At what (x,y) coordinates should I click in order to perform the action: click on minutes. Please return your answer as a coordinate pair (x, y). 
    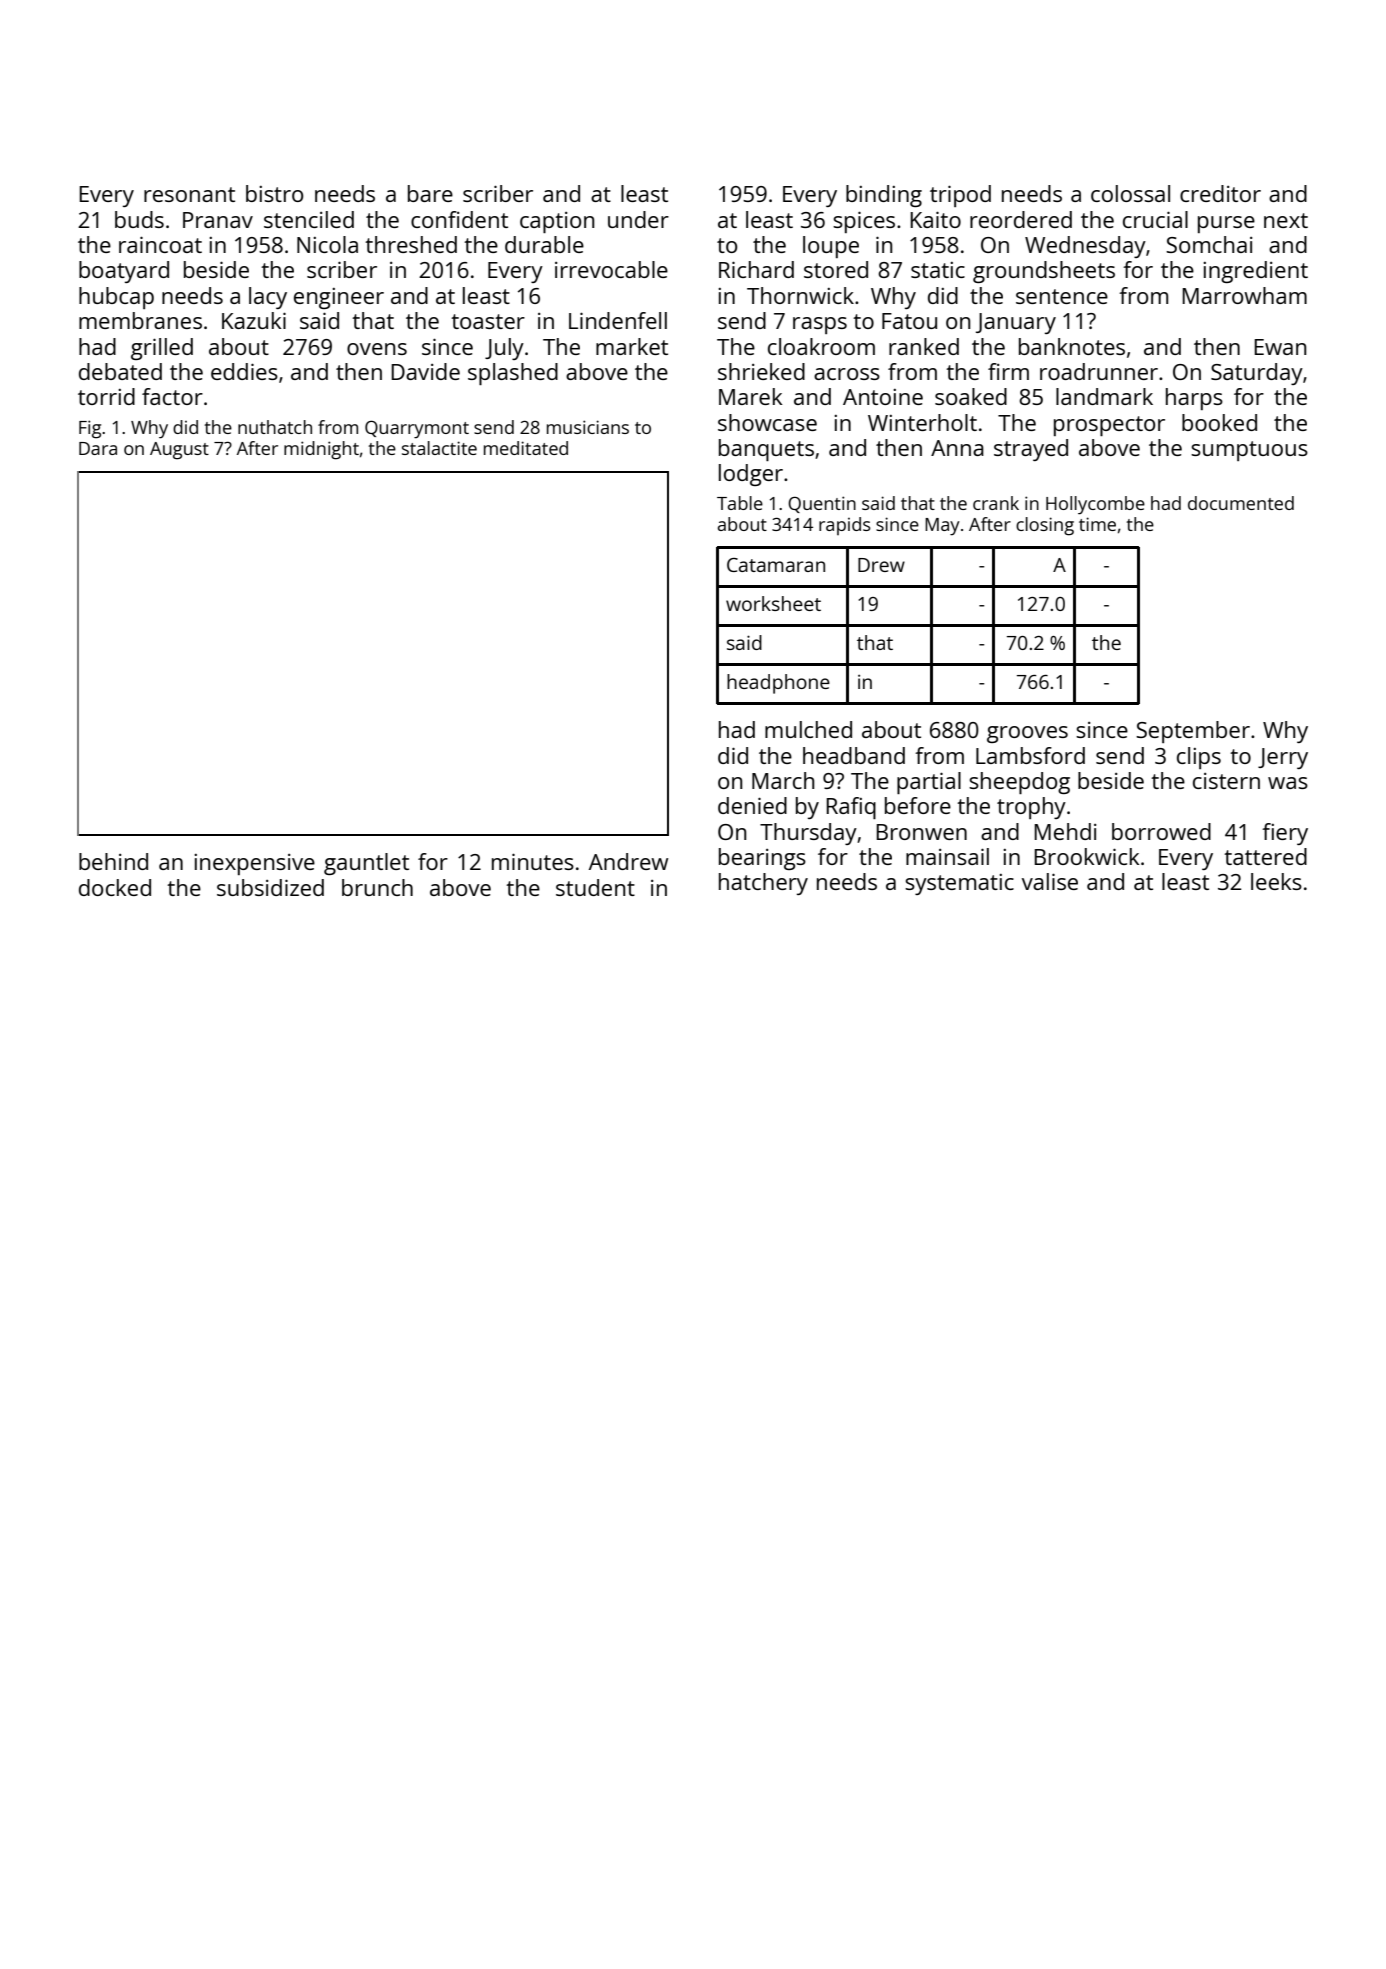
    Looking at the image, I should click on (533, 861).
